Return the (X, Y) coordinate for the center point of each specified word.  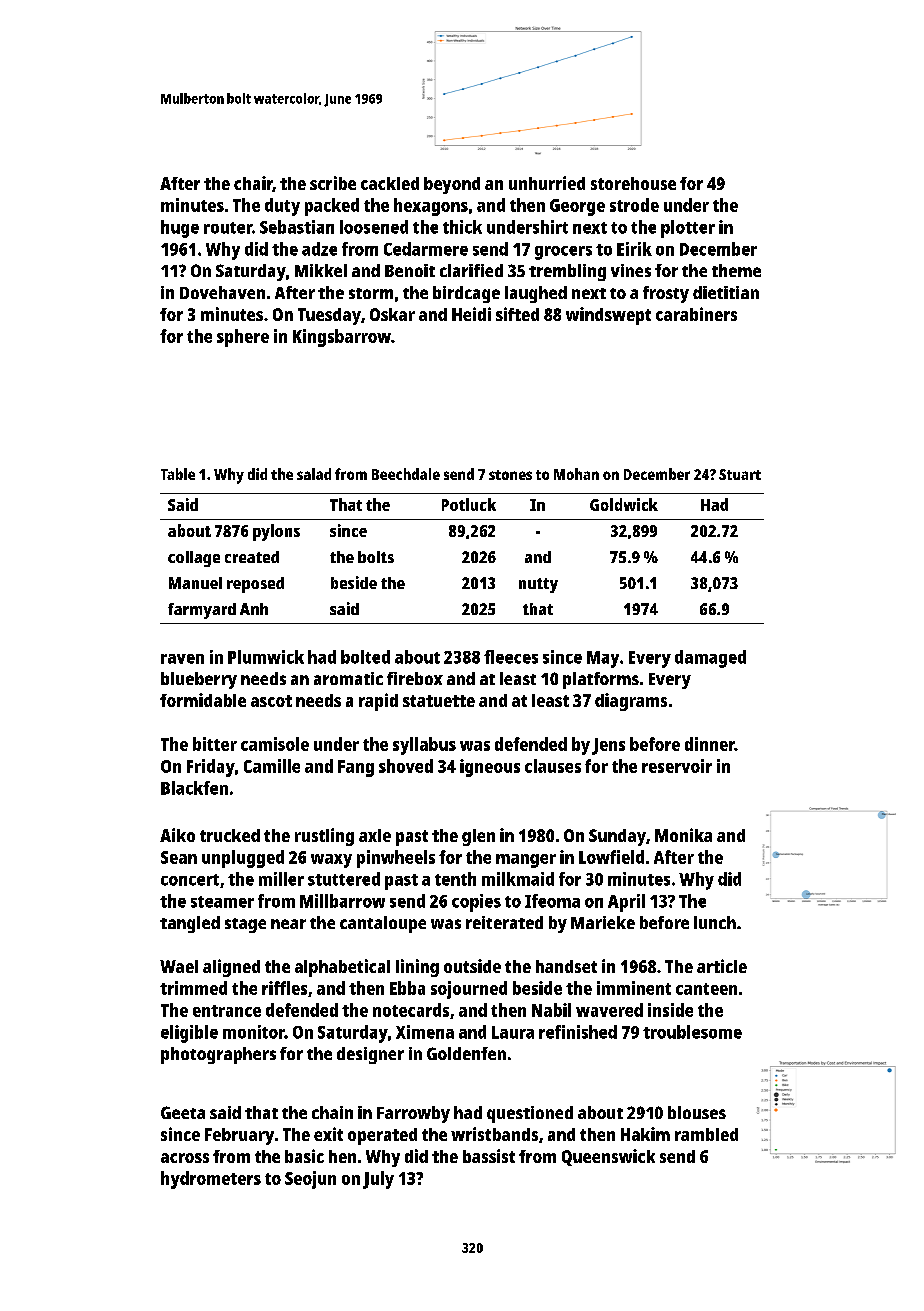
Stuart (740, 474)
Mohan (576, 474)
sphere (243, 338)
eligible (189, 1034)
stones (510, 475)
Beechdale (406, 474)
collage (194, 559)
